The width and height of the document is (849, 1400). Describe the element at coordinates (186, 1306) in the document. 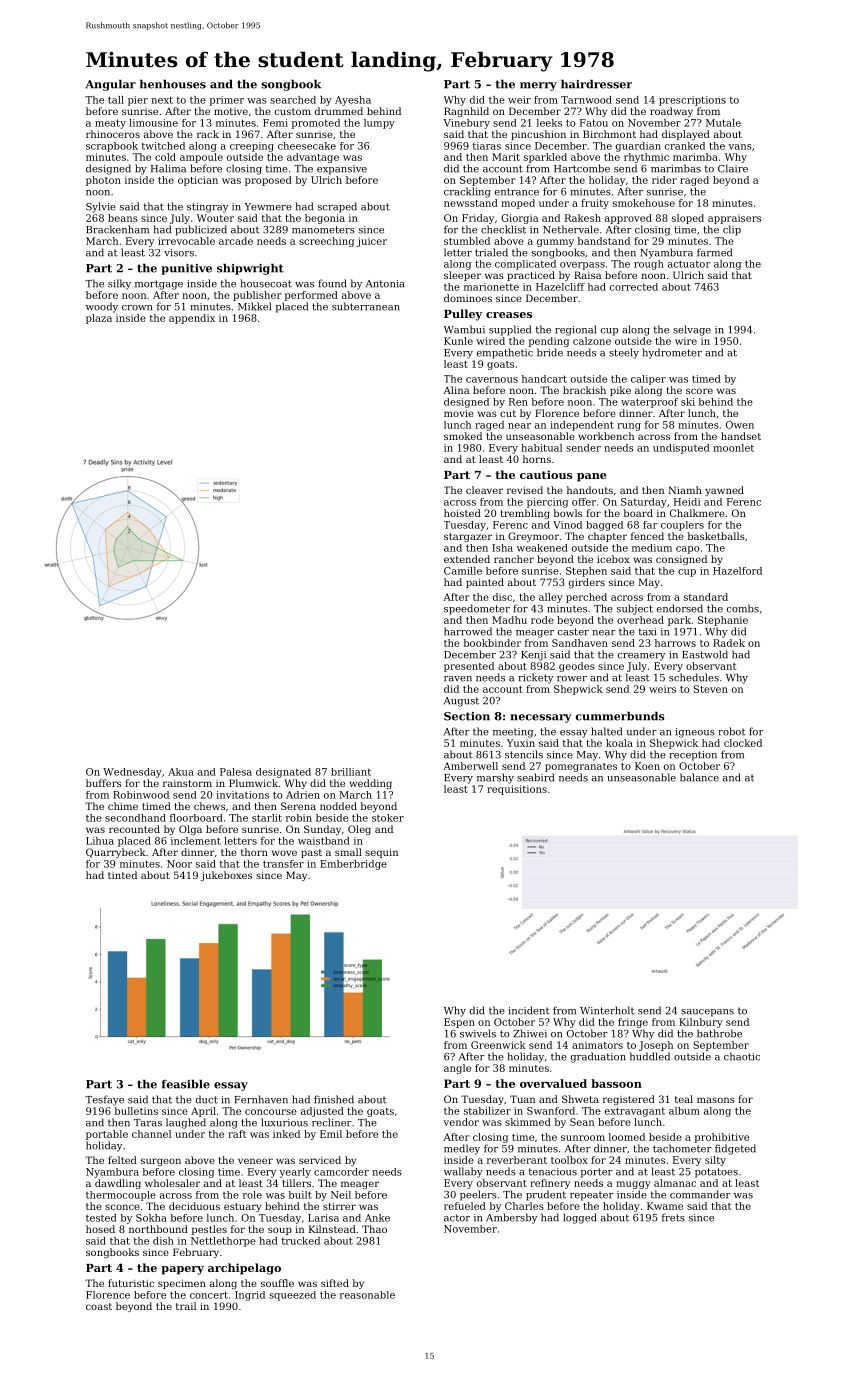

I see `trail` at that location.
